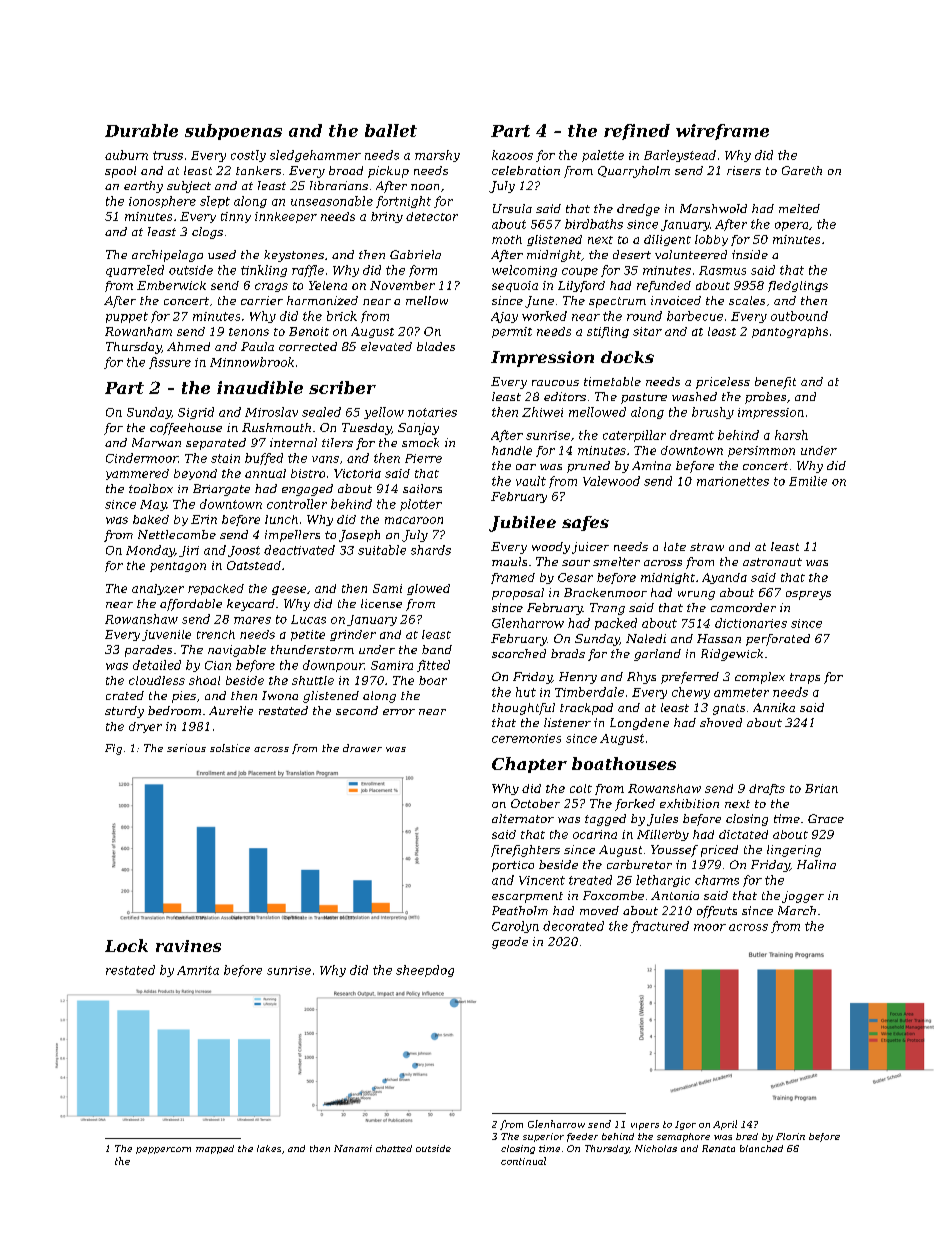 Image resolution: width=952 pixels, height=1233 pixels. I want to click on ionosphere, so click(162, 202).
